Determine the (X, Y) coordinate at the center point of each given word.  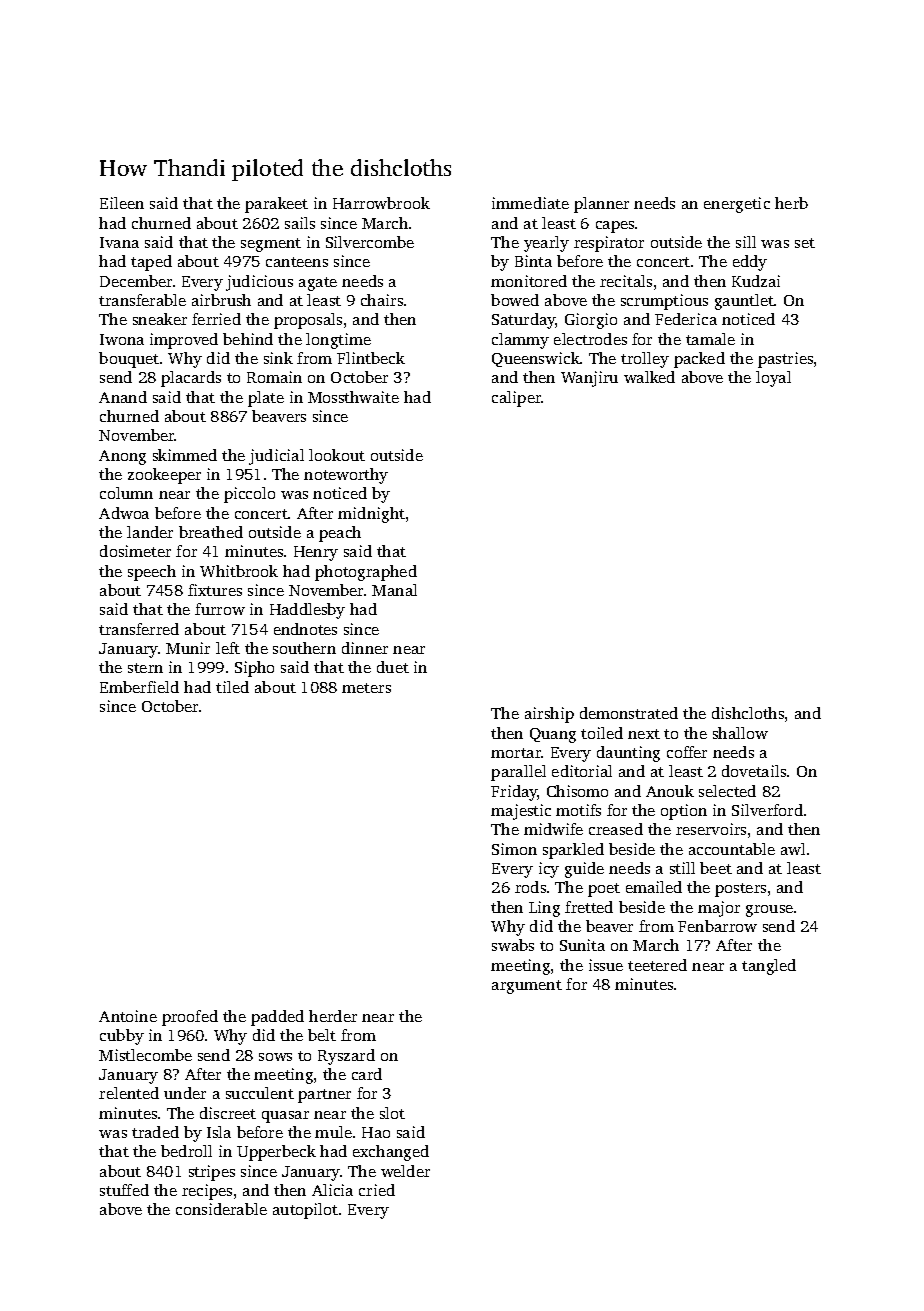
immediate (530, 203)
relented (129, 1093)
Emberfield (139, 687)
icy (549, 870)
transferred (139, 629)
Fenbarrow (717, 926)
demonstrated (629, 713)
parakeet (276, 205)
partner (324, 1096)
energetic (737, 205)
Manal (394, 590)
